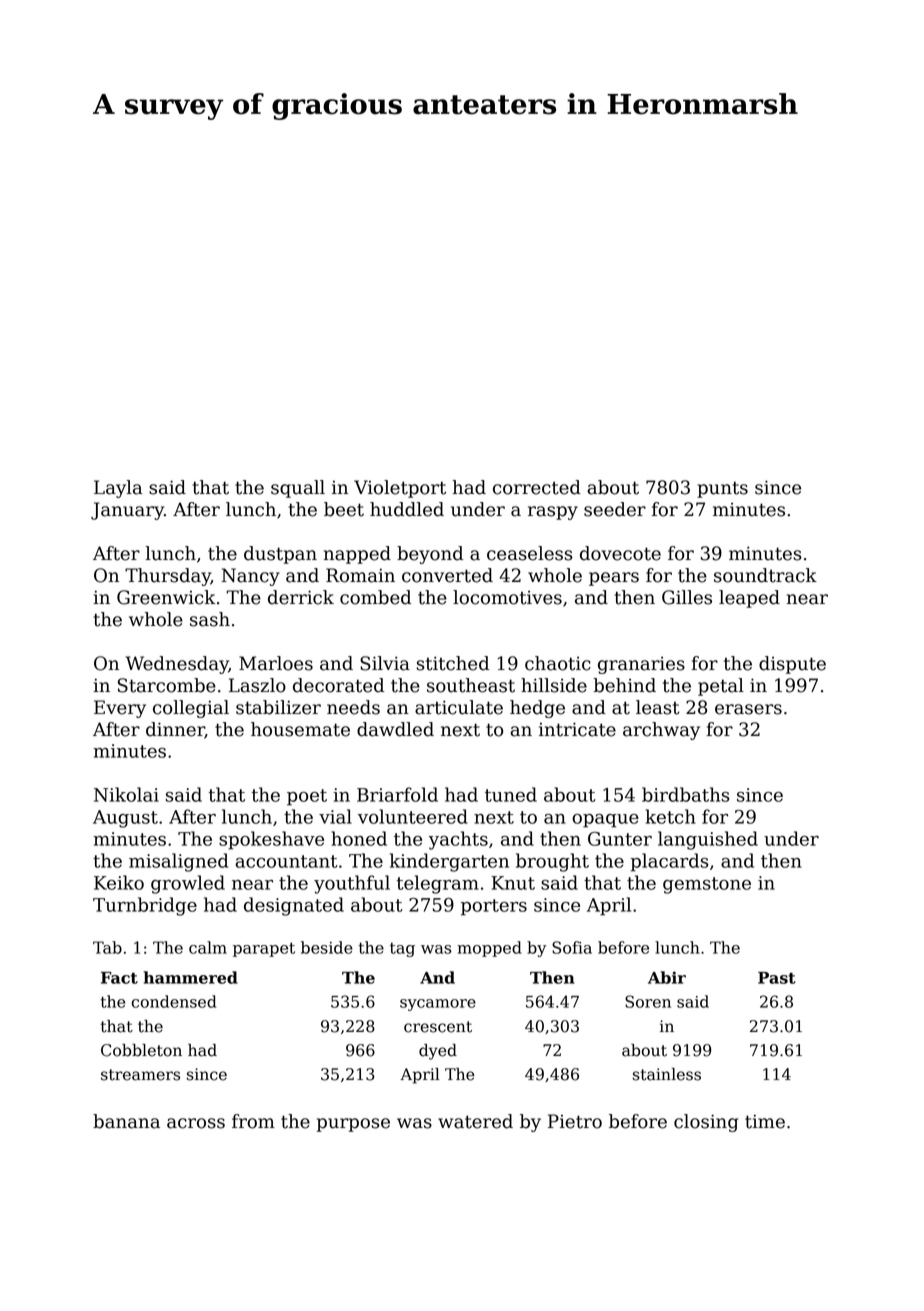 Image resolution: width=924 pixels, height=1311 pixels. I want to click on punts, so click(722, 489).
